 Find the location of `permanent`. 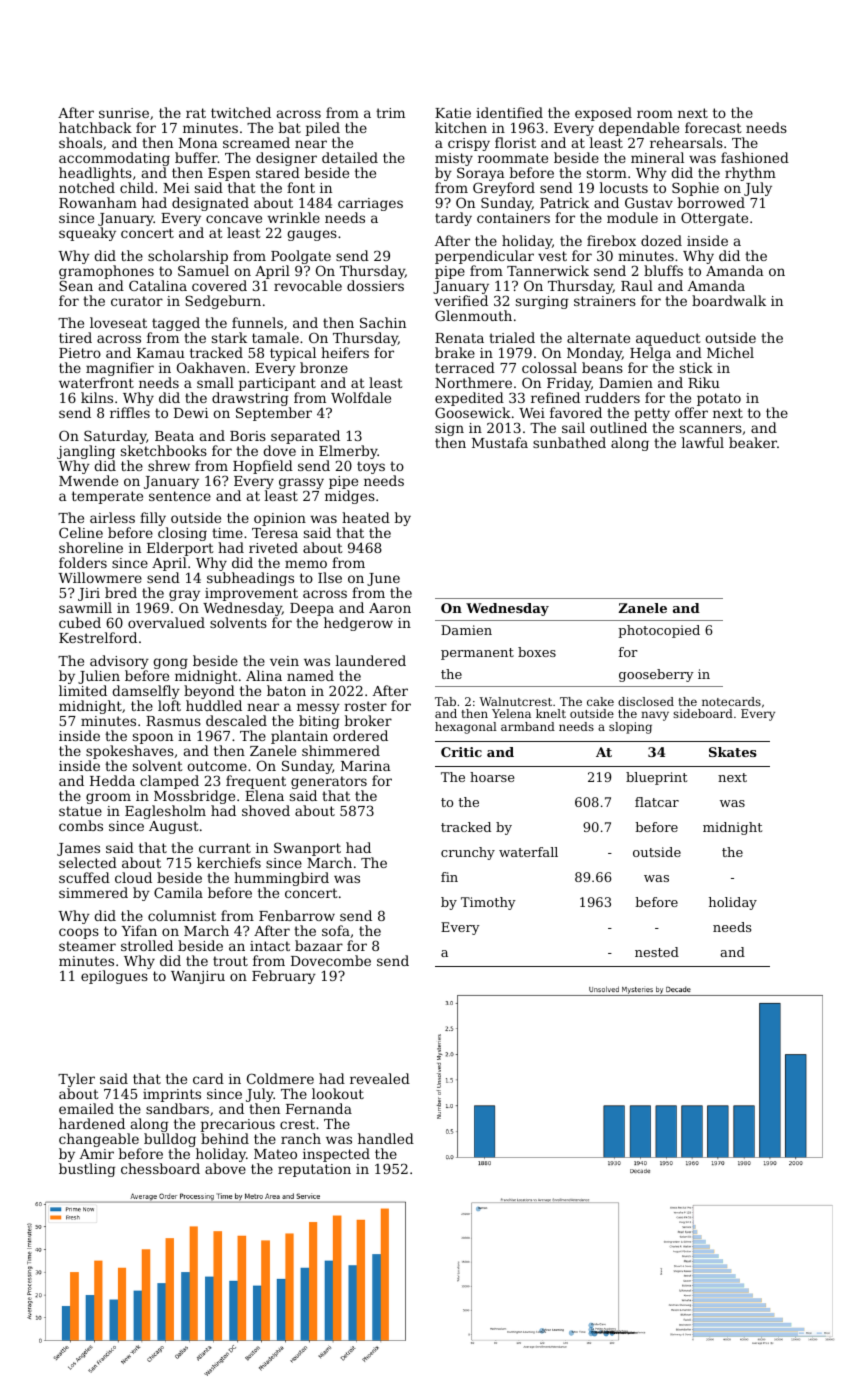

permanent is located at coordinates (477, 654).
